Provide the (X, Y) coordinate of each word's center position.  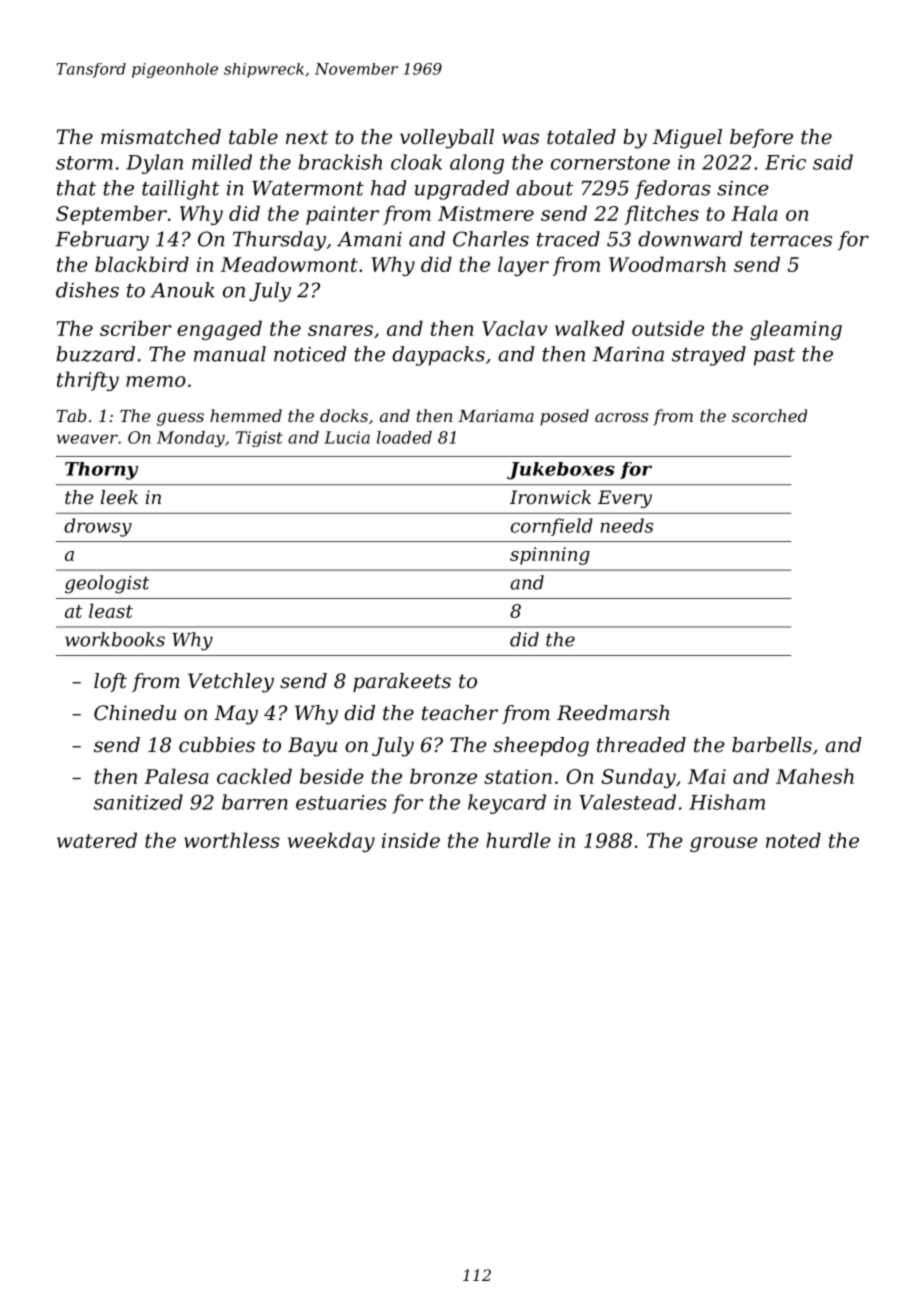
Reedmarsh (613, 713)
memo (156, 381)
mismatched (161, 137)
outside (668, 328)
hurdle (518, 840)
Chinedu (135, 713)
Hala (754, 213)
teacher (460, 713)
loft (110, 682)
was (520, 139)
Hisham (727, 802)
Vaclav (514, 328)
